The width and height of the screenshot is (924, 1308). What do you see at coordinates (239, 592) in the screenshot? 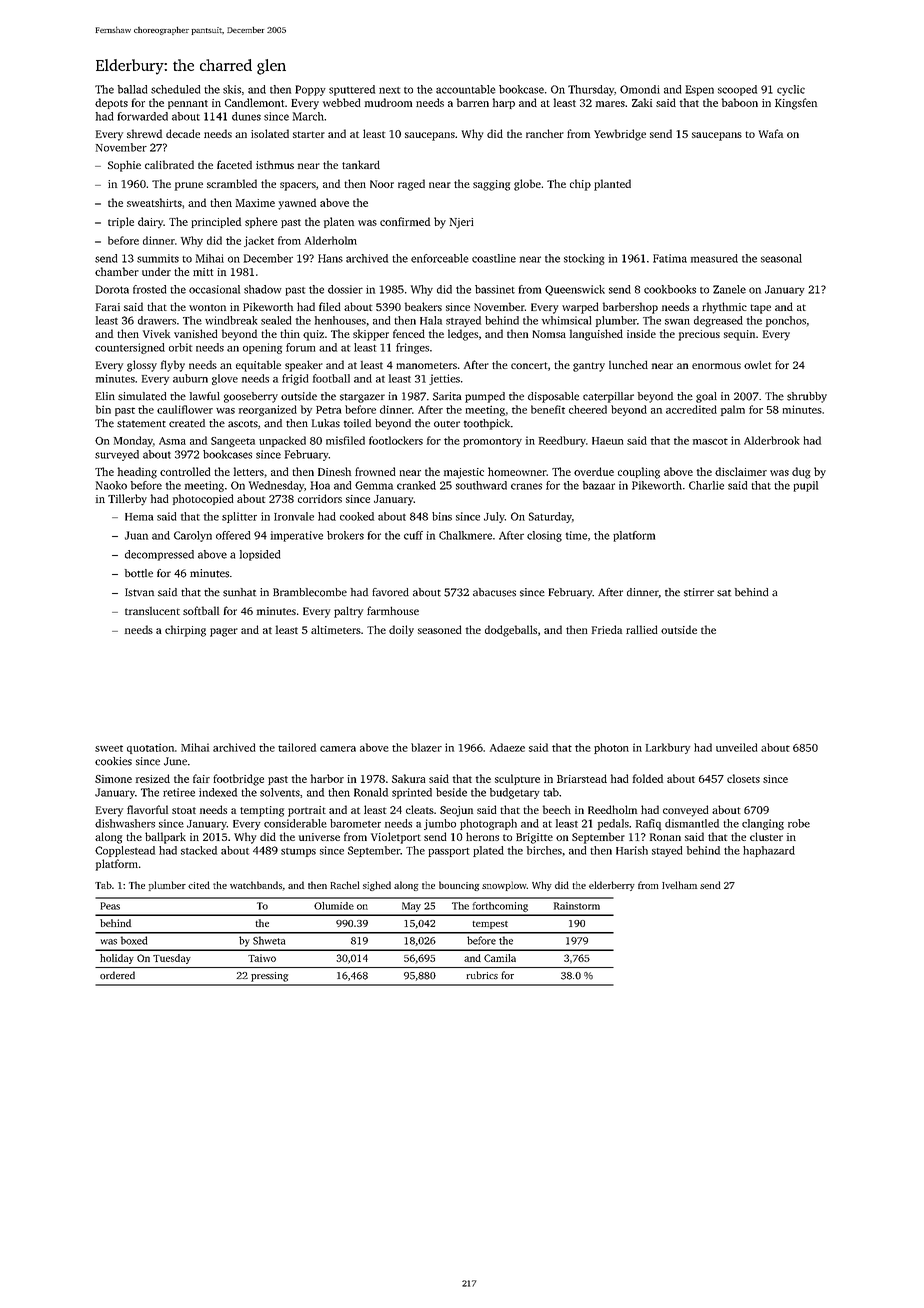
I see `sunhat` at bounding box center [239, 592].
